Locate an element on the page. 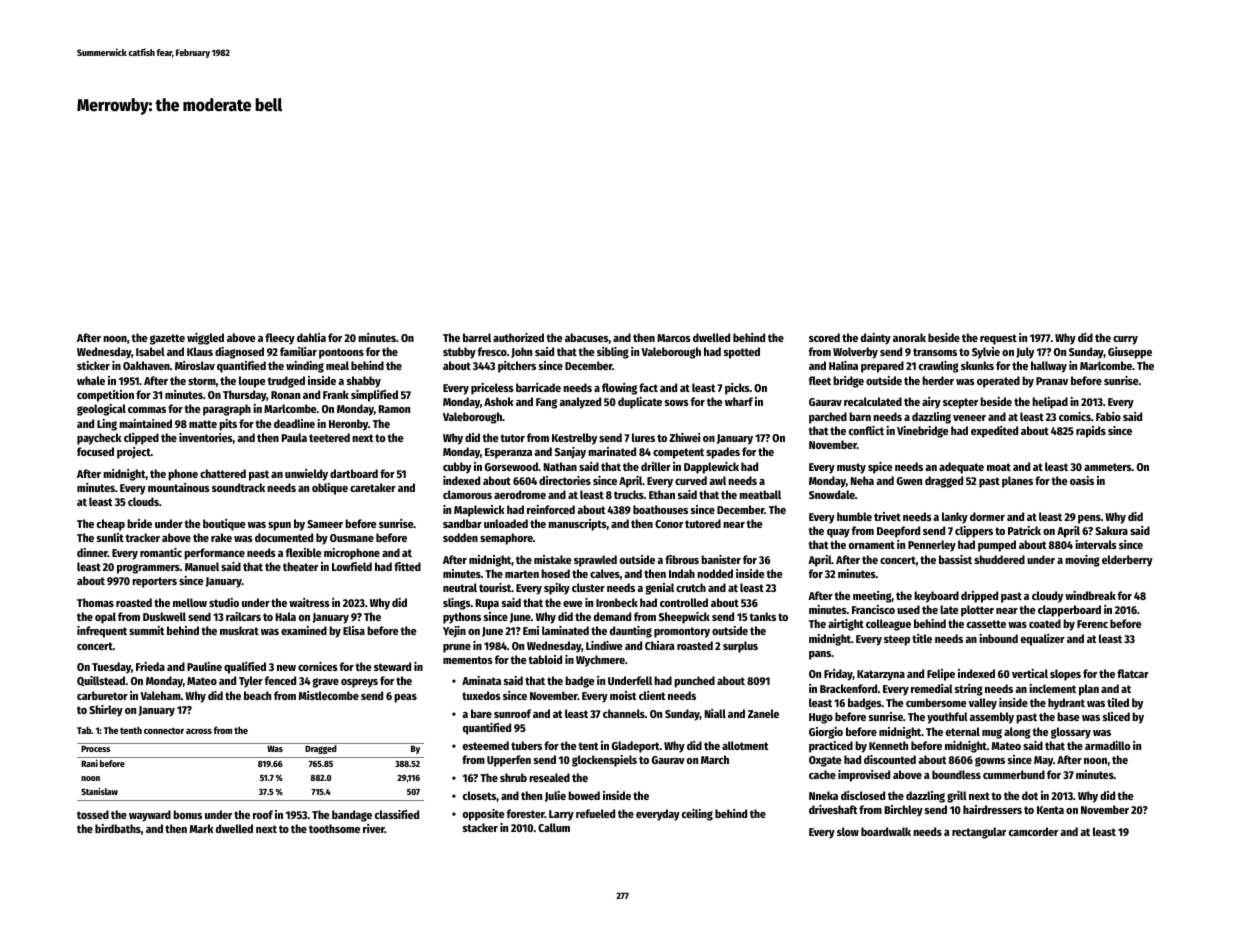 This image has height=952, width=1233. meeting is located at coordinates (872, 597).
